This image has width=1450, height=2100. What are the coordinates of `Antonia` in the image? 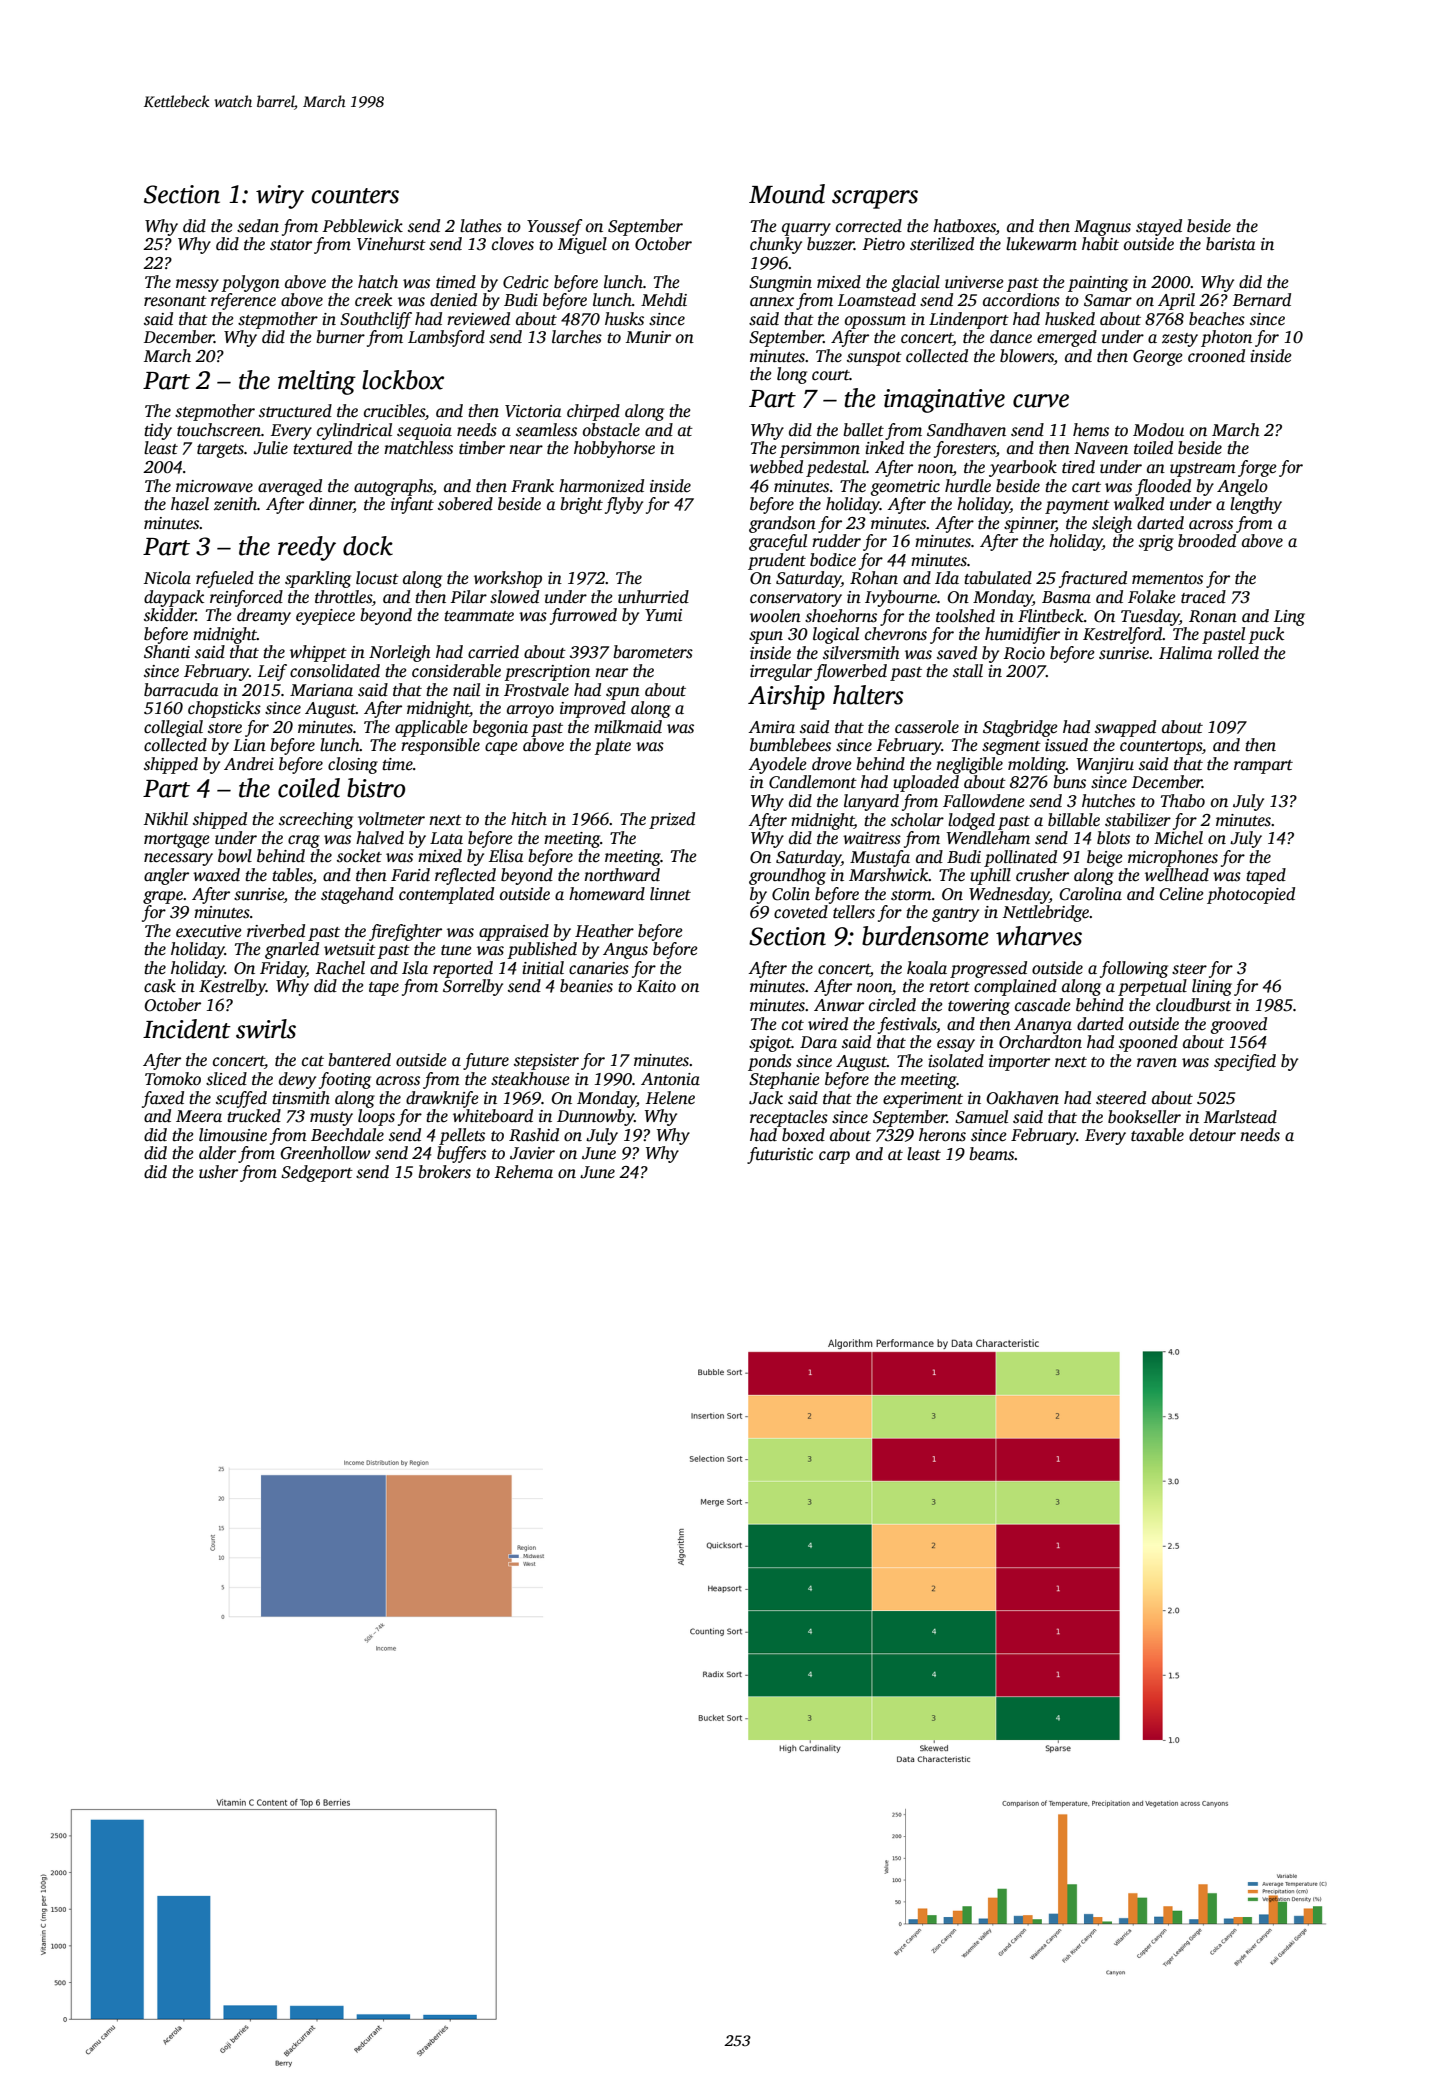 It's located at (670, 1079).
